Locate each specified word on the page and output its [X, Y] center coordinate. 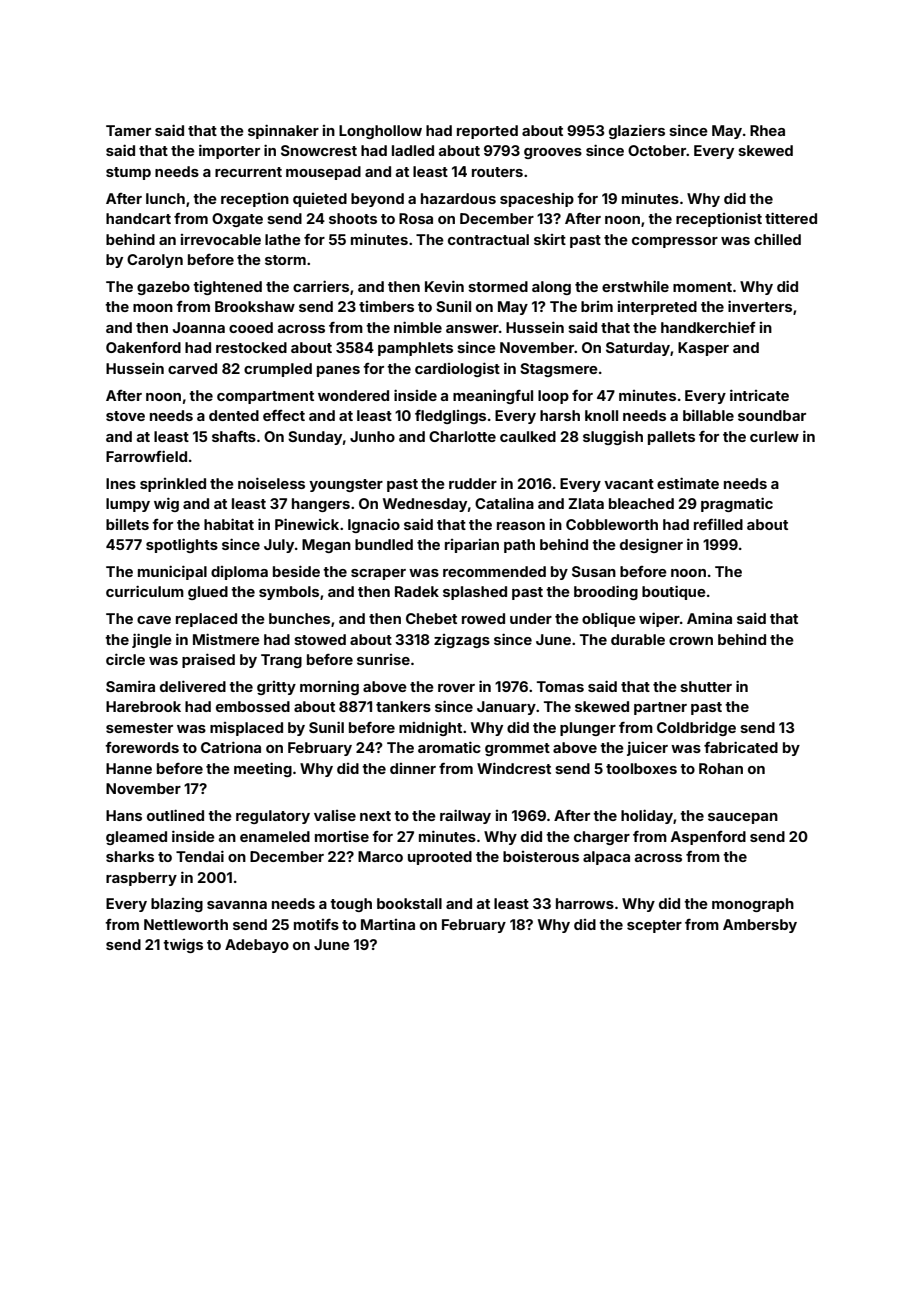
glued [208, 593]
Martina [388, 924]
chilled [777, 239]
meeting [263, 769]
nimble [418, 327]
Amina [709, 618]
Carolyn [155, 261]
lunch [165, 198]
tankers [403, 706]
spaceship [537, 199]
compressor [675, 242]
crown [691, 641]
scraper [378, 574]
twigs [183, 946]
